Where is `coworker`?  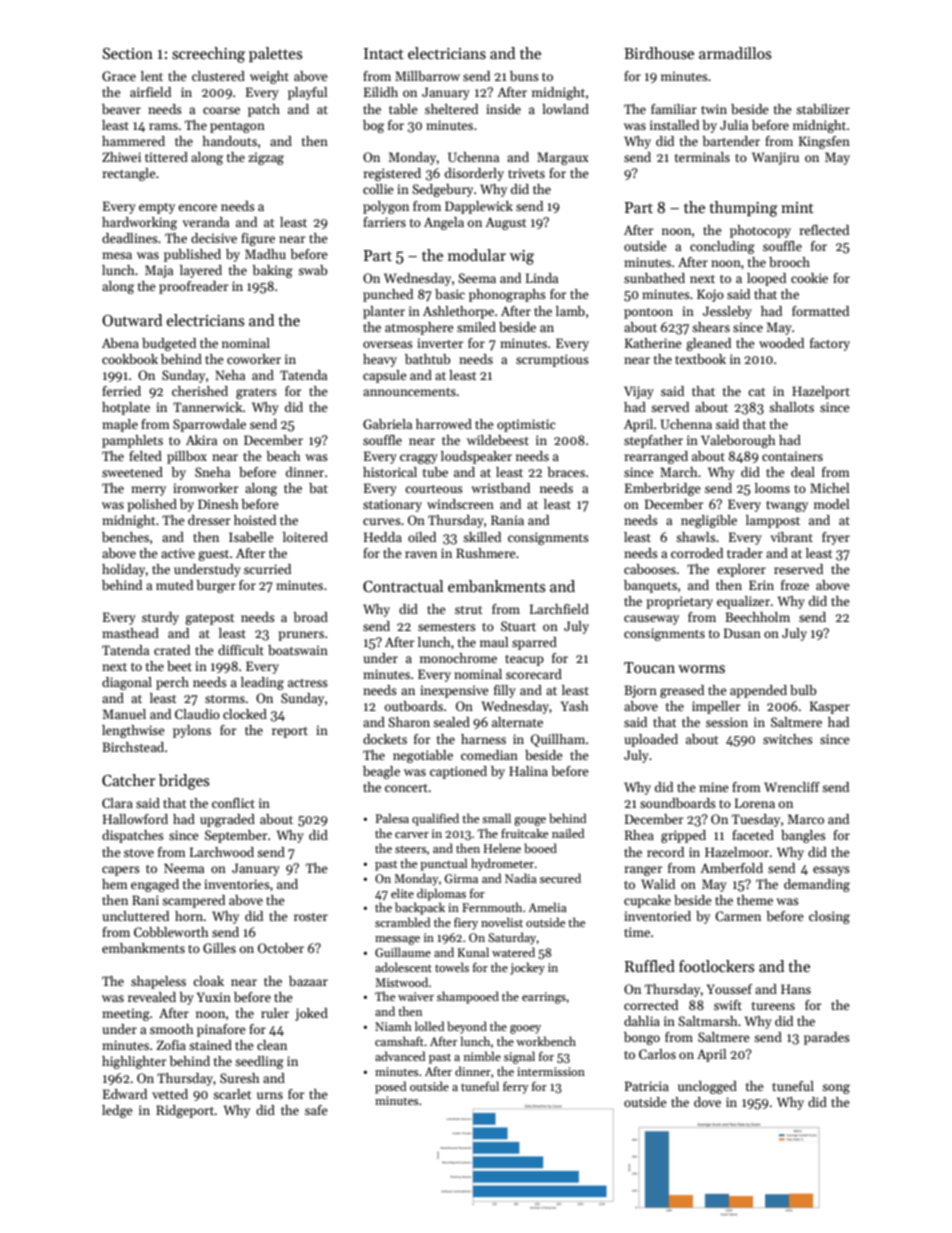 coworker is located at coordinates (254, 359).
